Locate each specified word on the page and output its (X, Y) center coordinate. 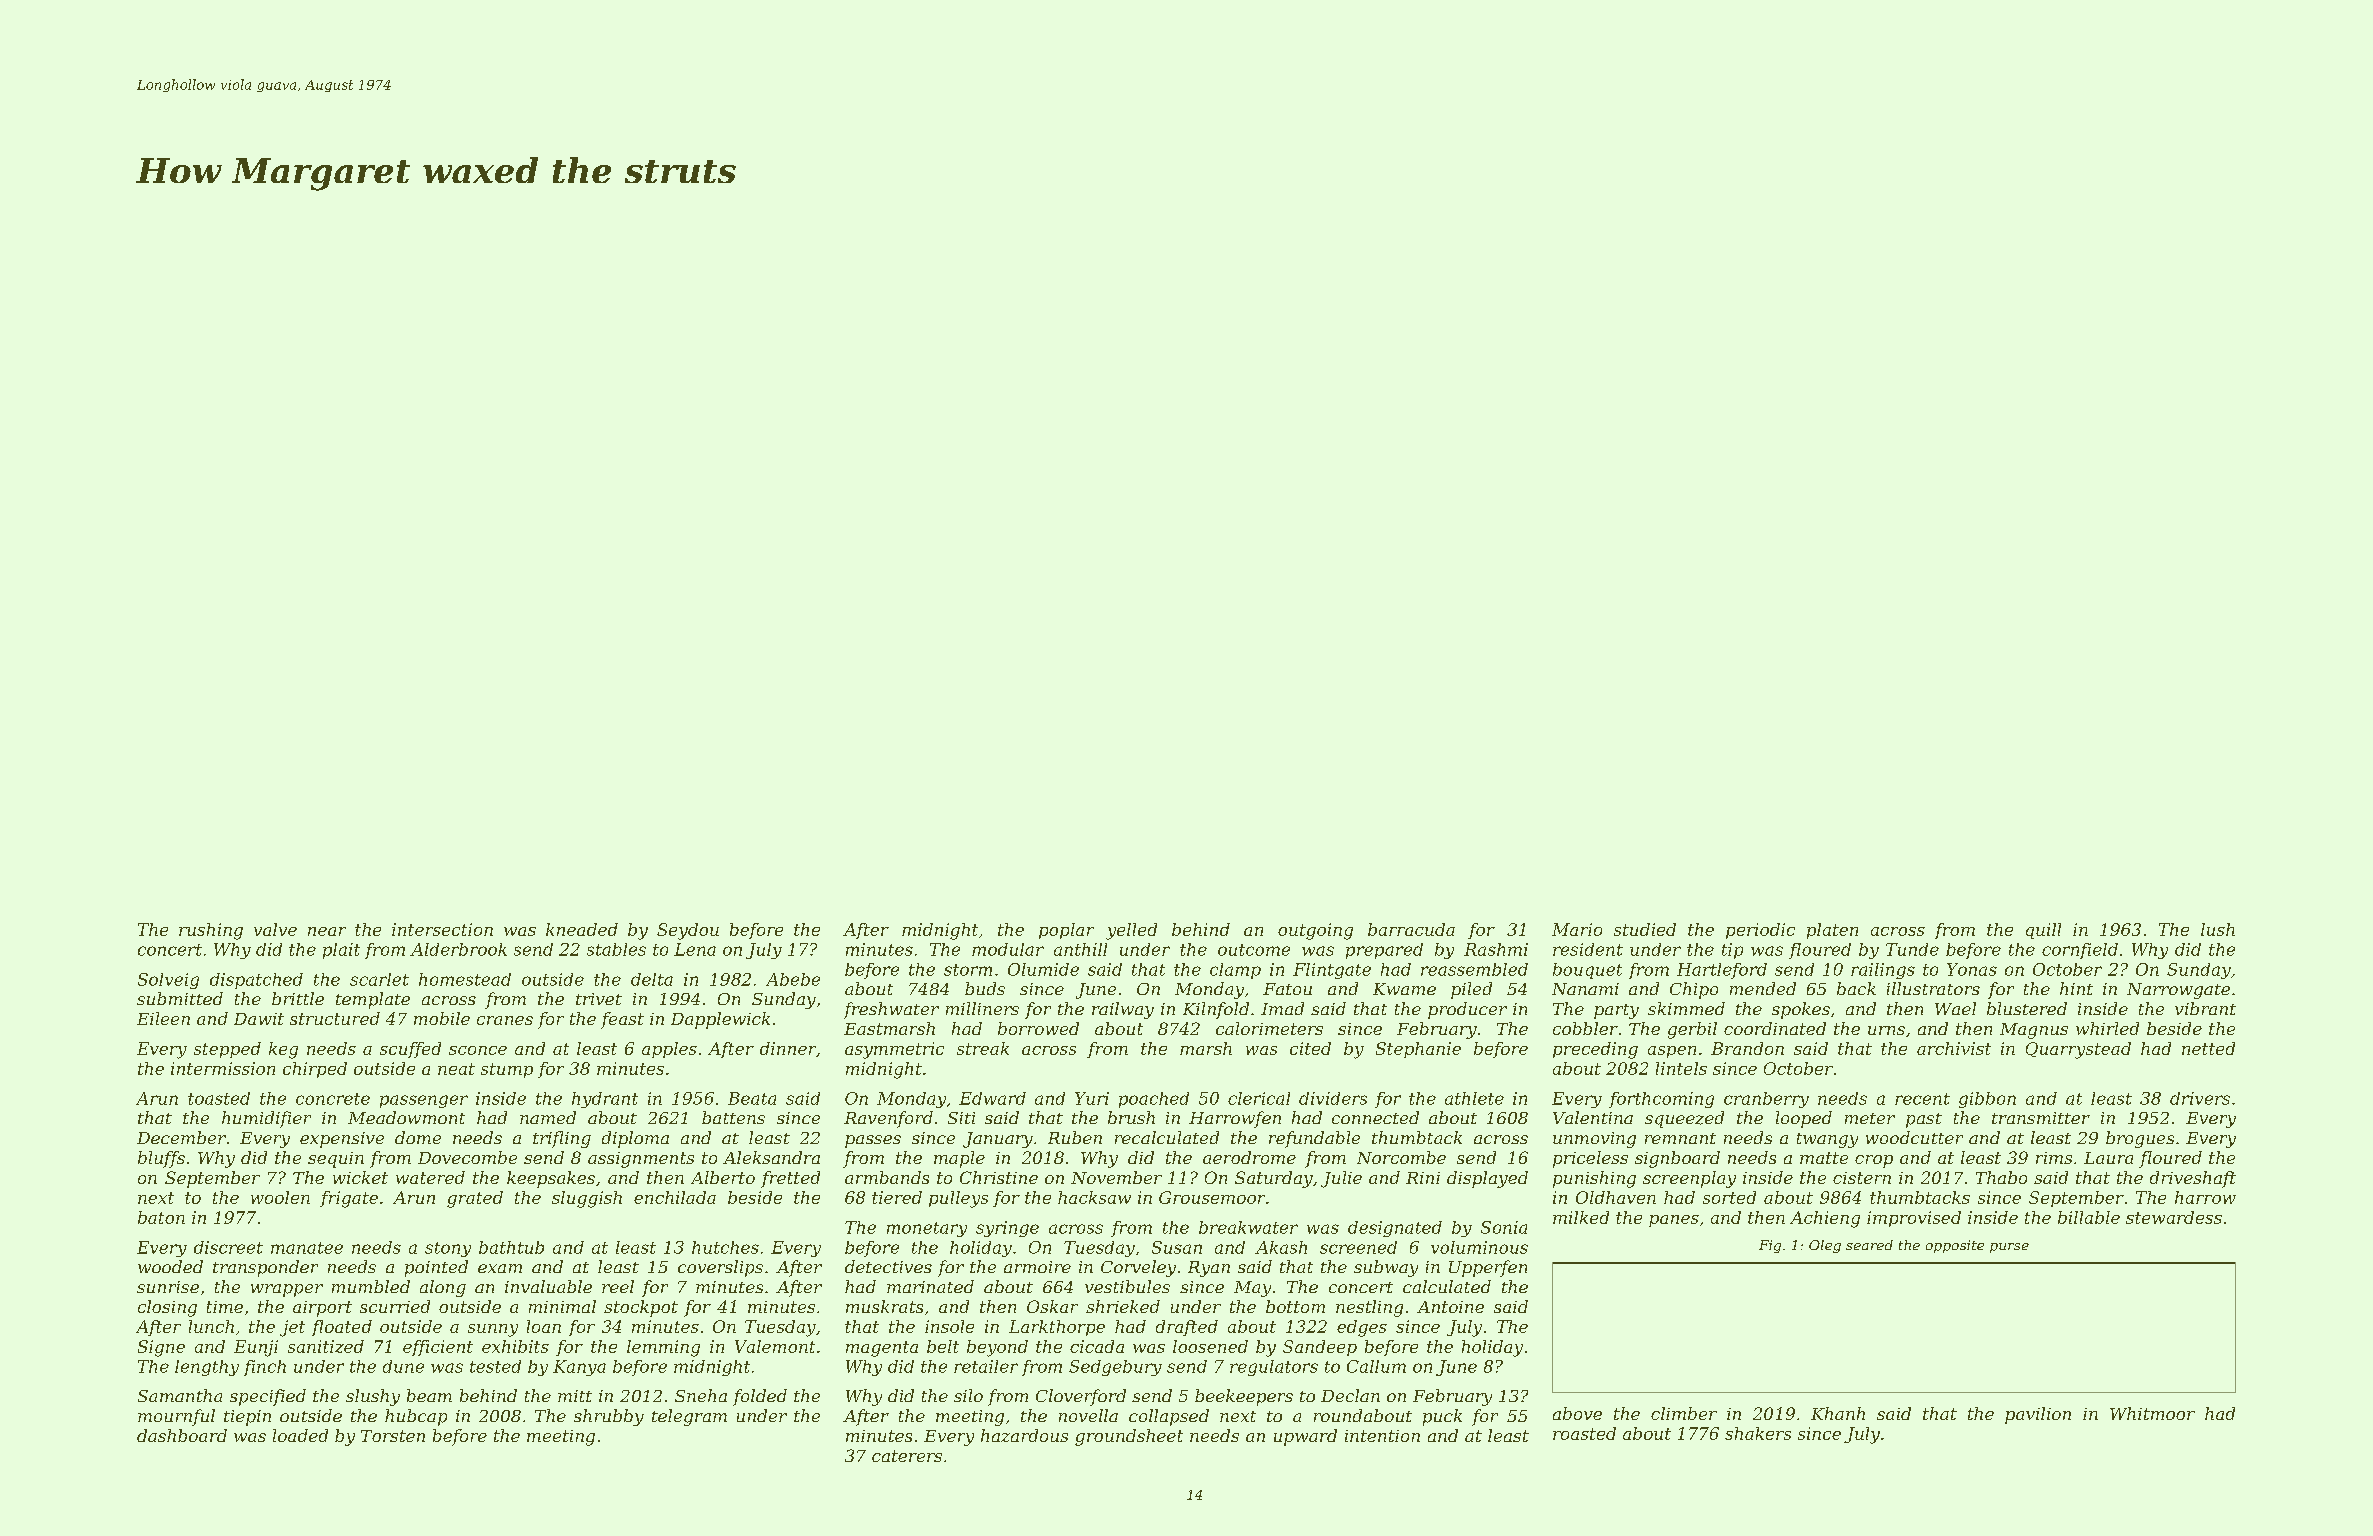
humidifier (266, 1119)
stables (616, 949)
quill (2043, 931)
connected (1375, 1117)
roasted (1584, 1433)
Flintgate (1332, 971)
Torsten (393, 1436)
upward (1305, 1437)
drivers (2200, 1098)
